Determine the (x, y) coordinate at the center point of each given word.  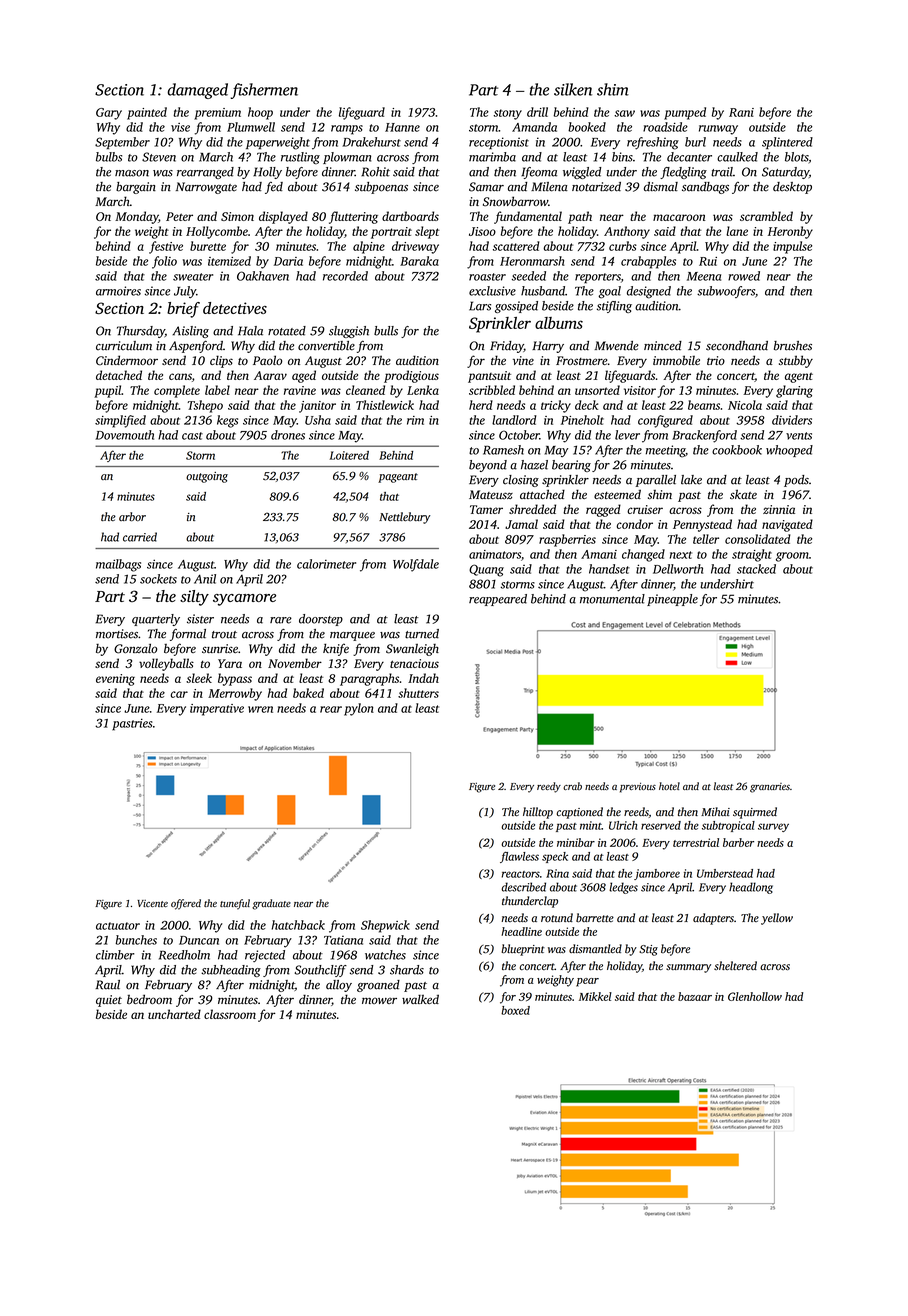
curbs (623, 246)
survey (773, 827)
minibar (576, 842)
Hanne (402, 127)
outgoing (207, 477)
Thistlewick (385, 405)
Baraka (419, 261)
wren (260, 709)
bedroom (149, 999)
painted (147, 113)
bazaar (695, 996)
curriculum (124, 346)
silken (573, 89)
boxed (515, 1010)
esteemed (617, 494)
